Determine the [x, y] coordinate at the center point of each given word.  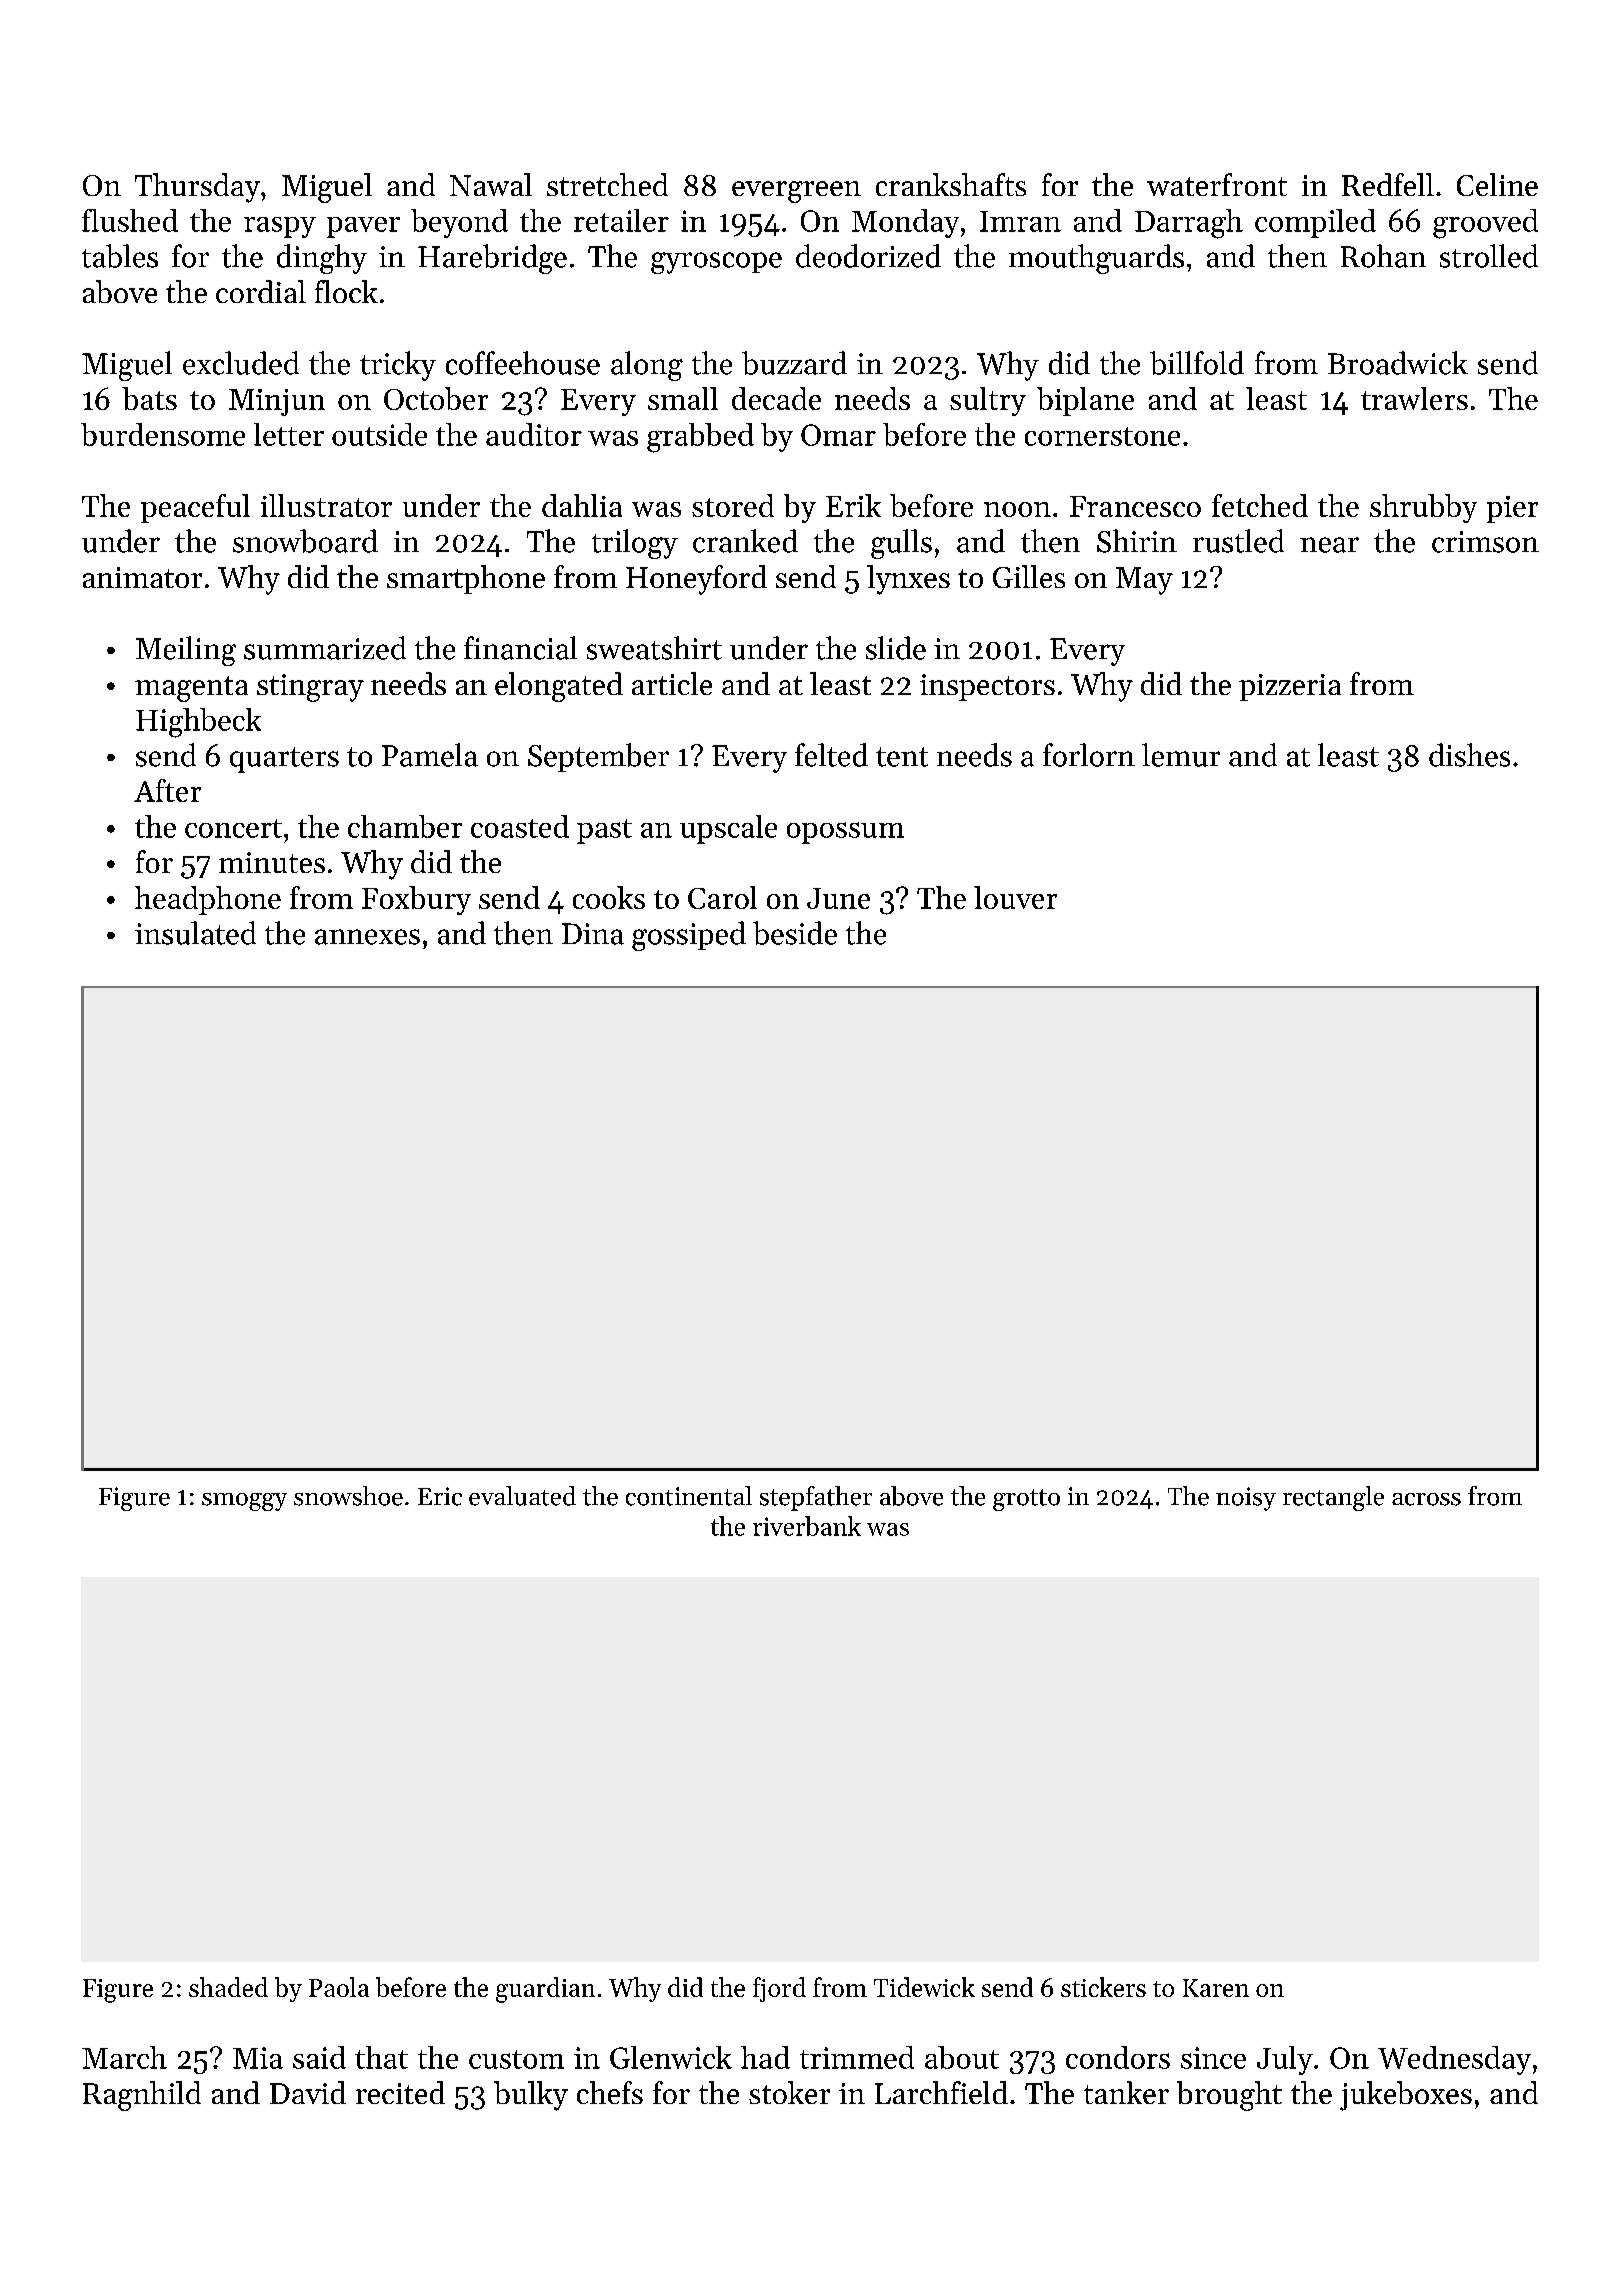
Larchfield [941, 2092]
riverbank [807, 1526]
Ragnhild [142, 2096]
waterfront [1217, 184]
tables [120, 256]
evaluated [522, 1496]
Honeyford [696, 580]
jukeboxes [1406, 2096]
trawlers [1414, 398]
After [167, 790]
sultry [988, 401]
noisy [1246, 1499]
